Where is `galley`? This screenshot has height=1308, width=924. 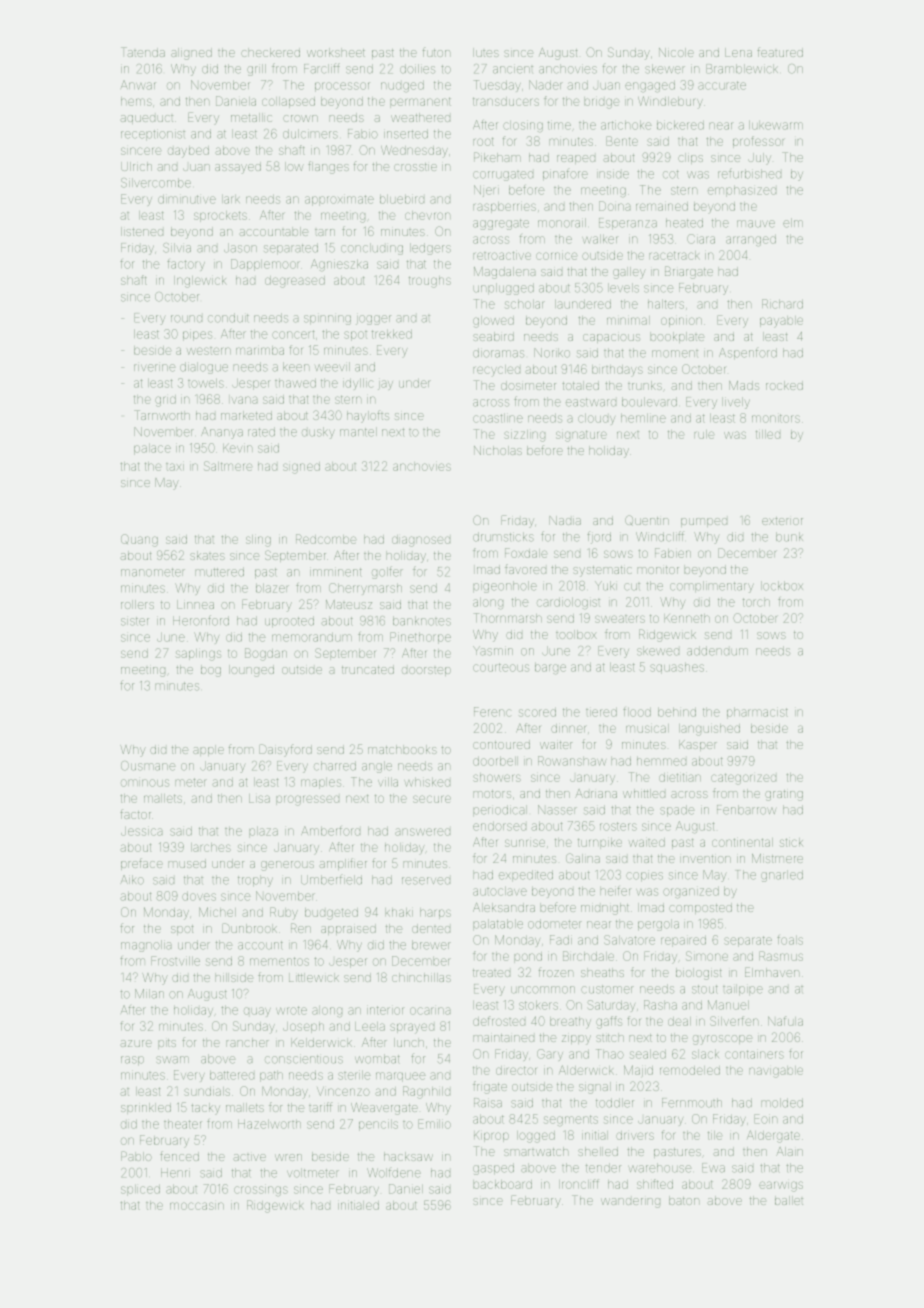
galley is located at coordinates (629, 273).
